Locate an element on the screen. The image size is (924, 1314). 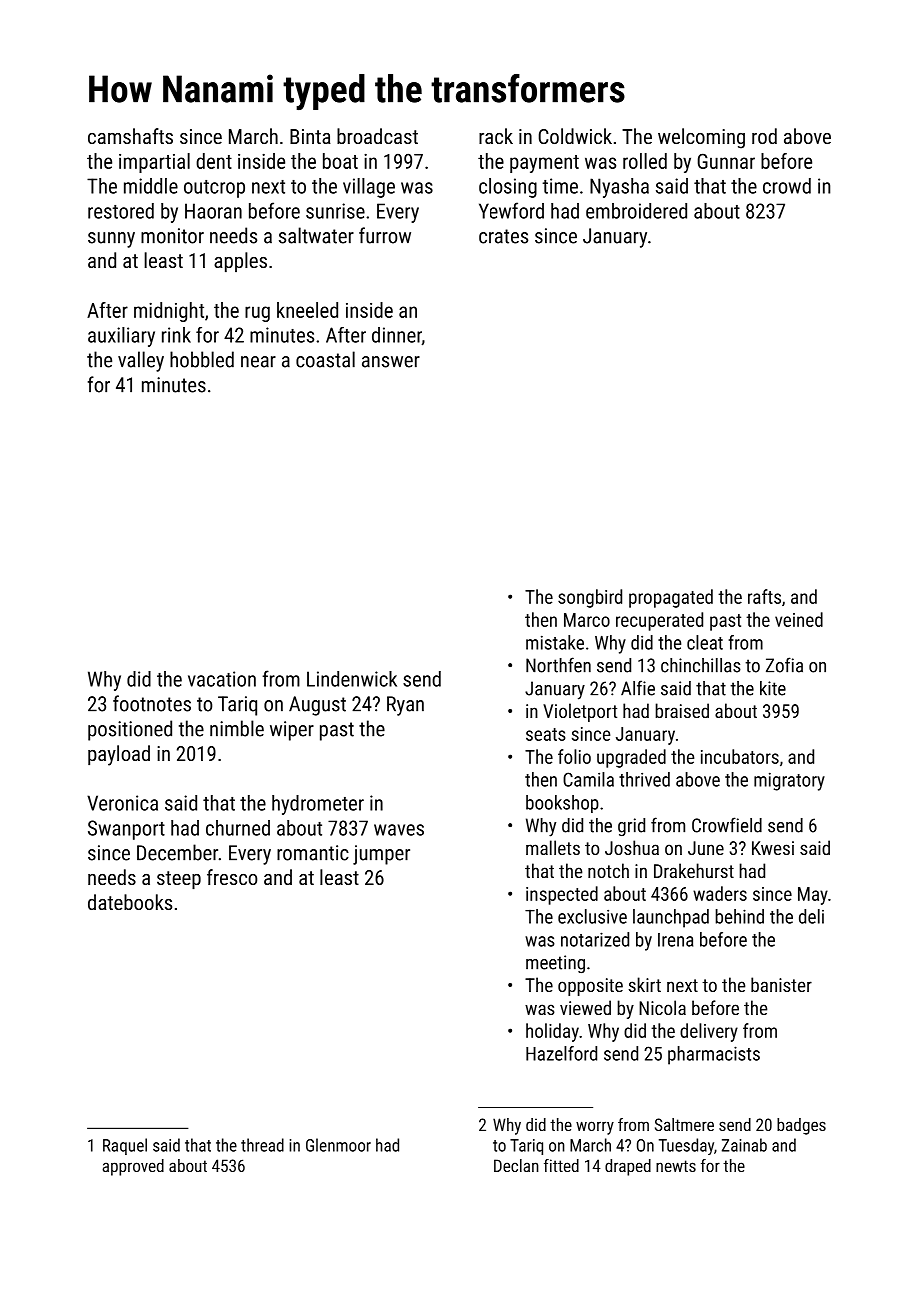
answer is located at coordinates (391, 362).
